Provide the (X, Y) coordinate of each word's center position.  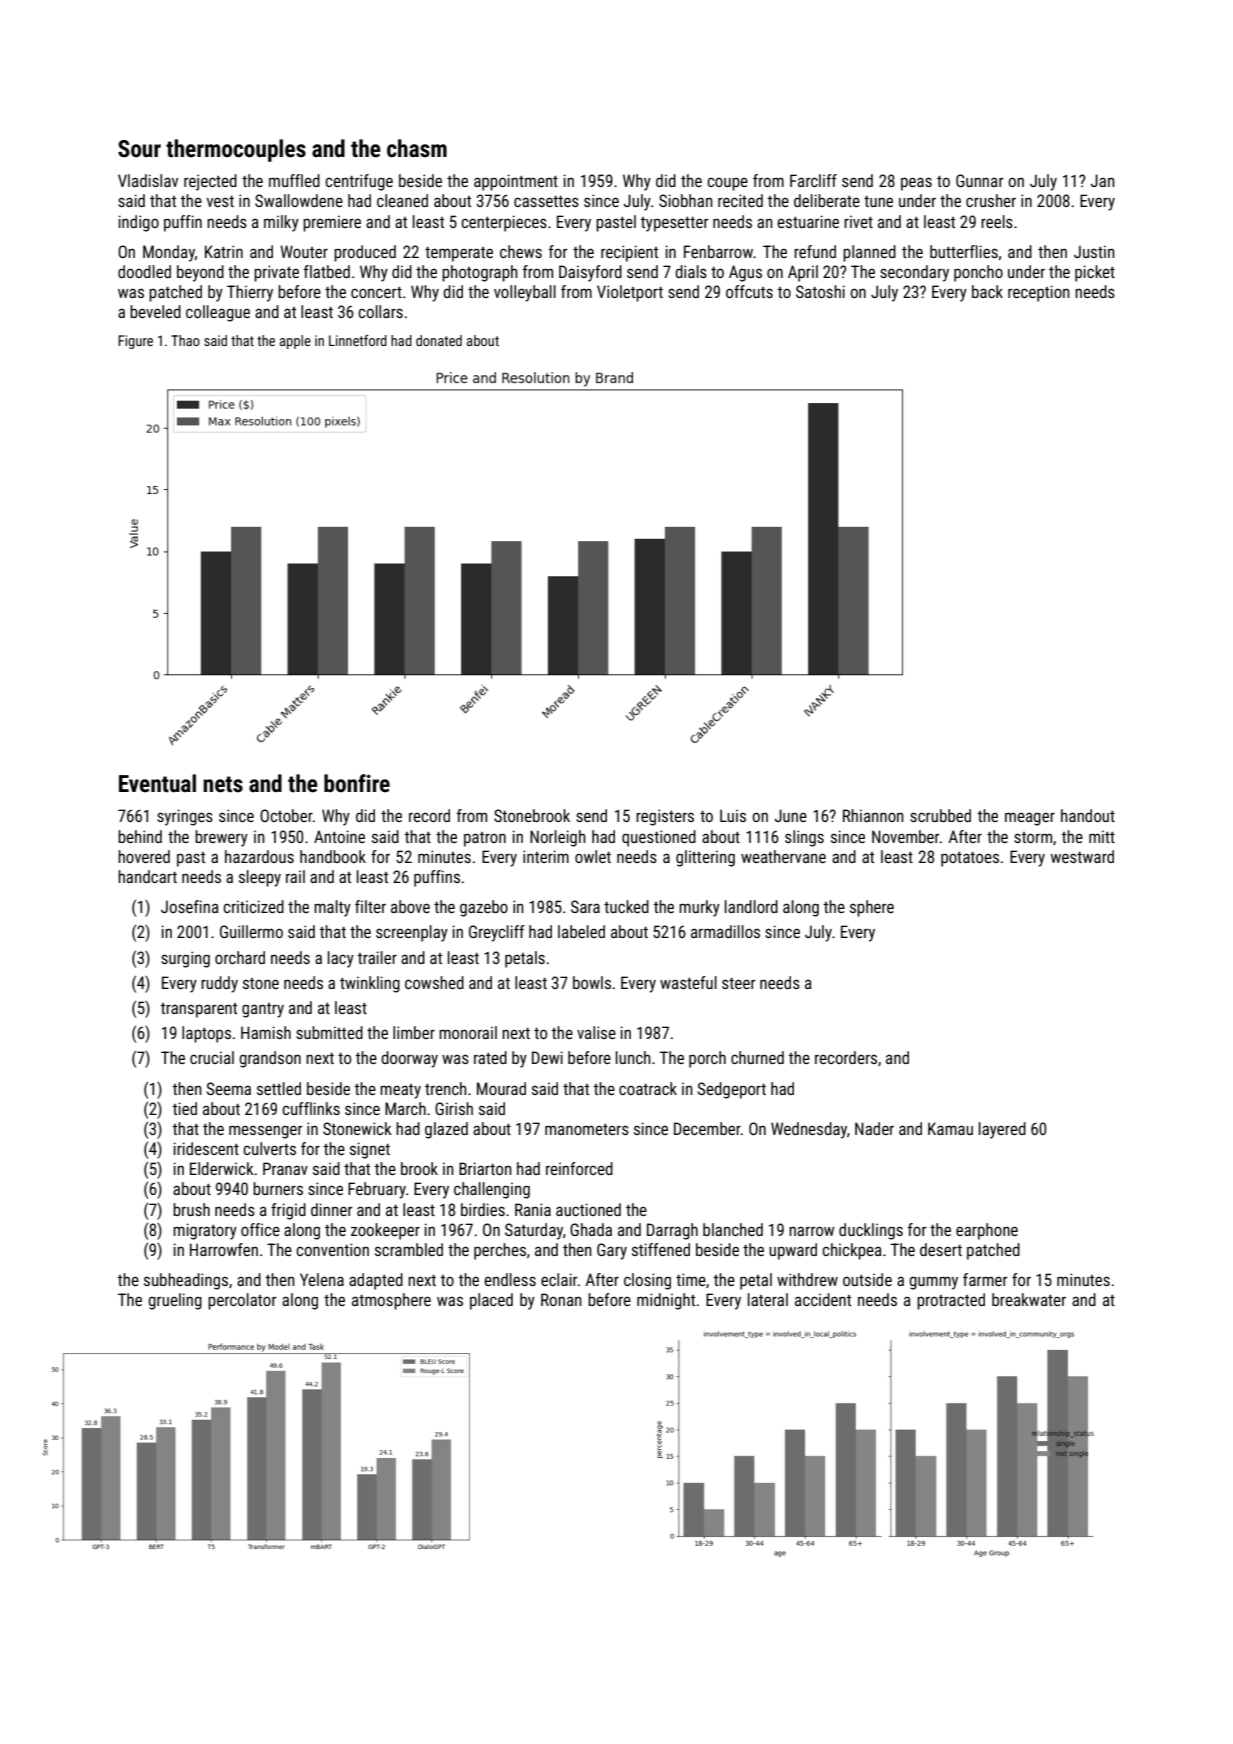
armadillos (725, 931)
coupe (727, 184)
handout (1088, 815)
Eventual (157, 783)
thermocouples (236, 150)
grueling (175, 1301)
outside (867, 1279)
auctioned (588, 1209)
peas (916, 184)
